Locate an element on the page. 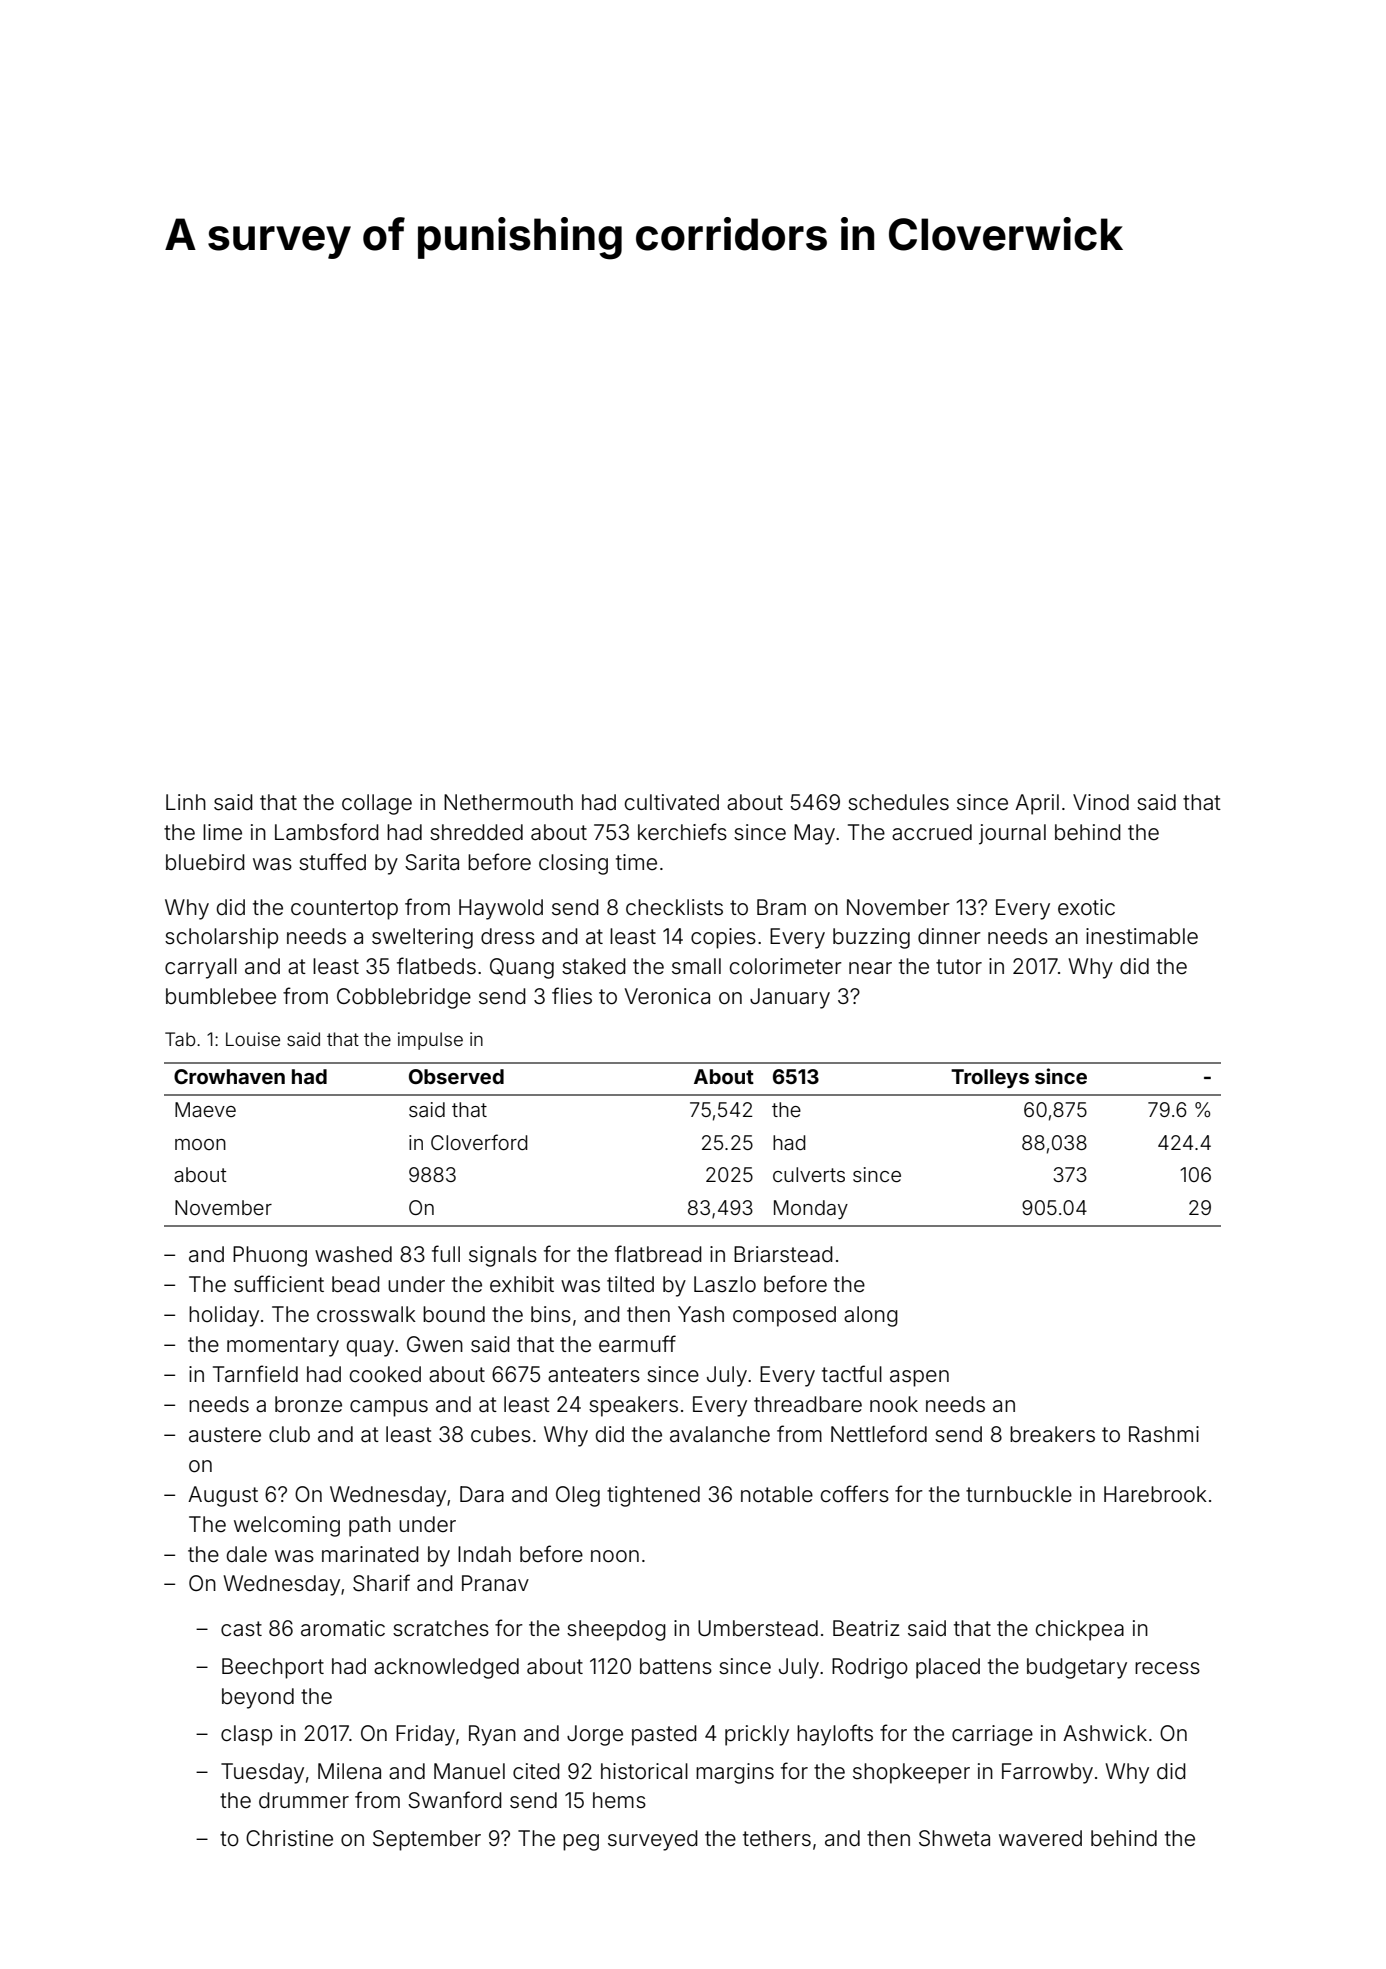 Image resolution: width=1386 pixels, height=1969 pixels. Cobblebridge is located at coordinates (404, 998).
